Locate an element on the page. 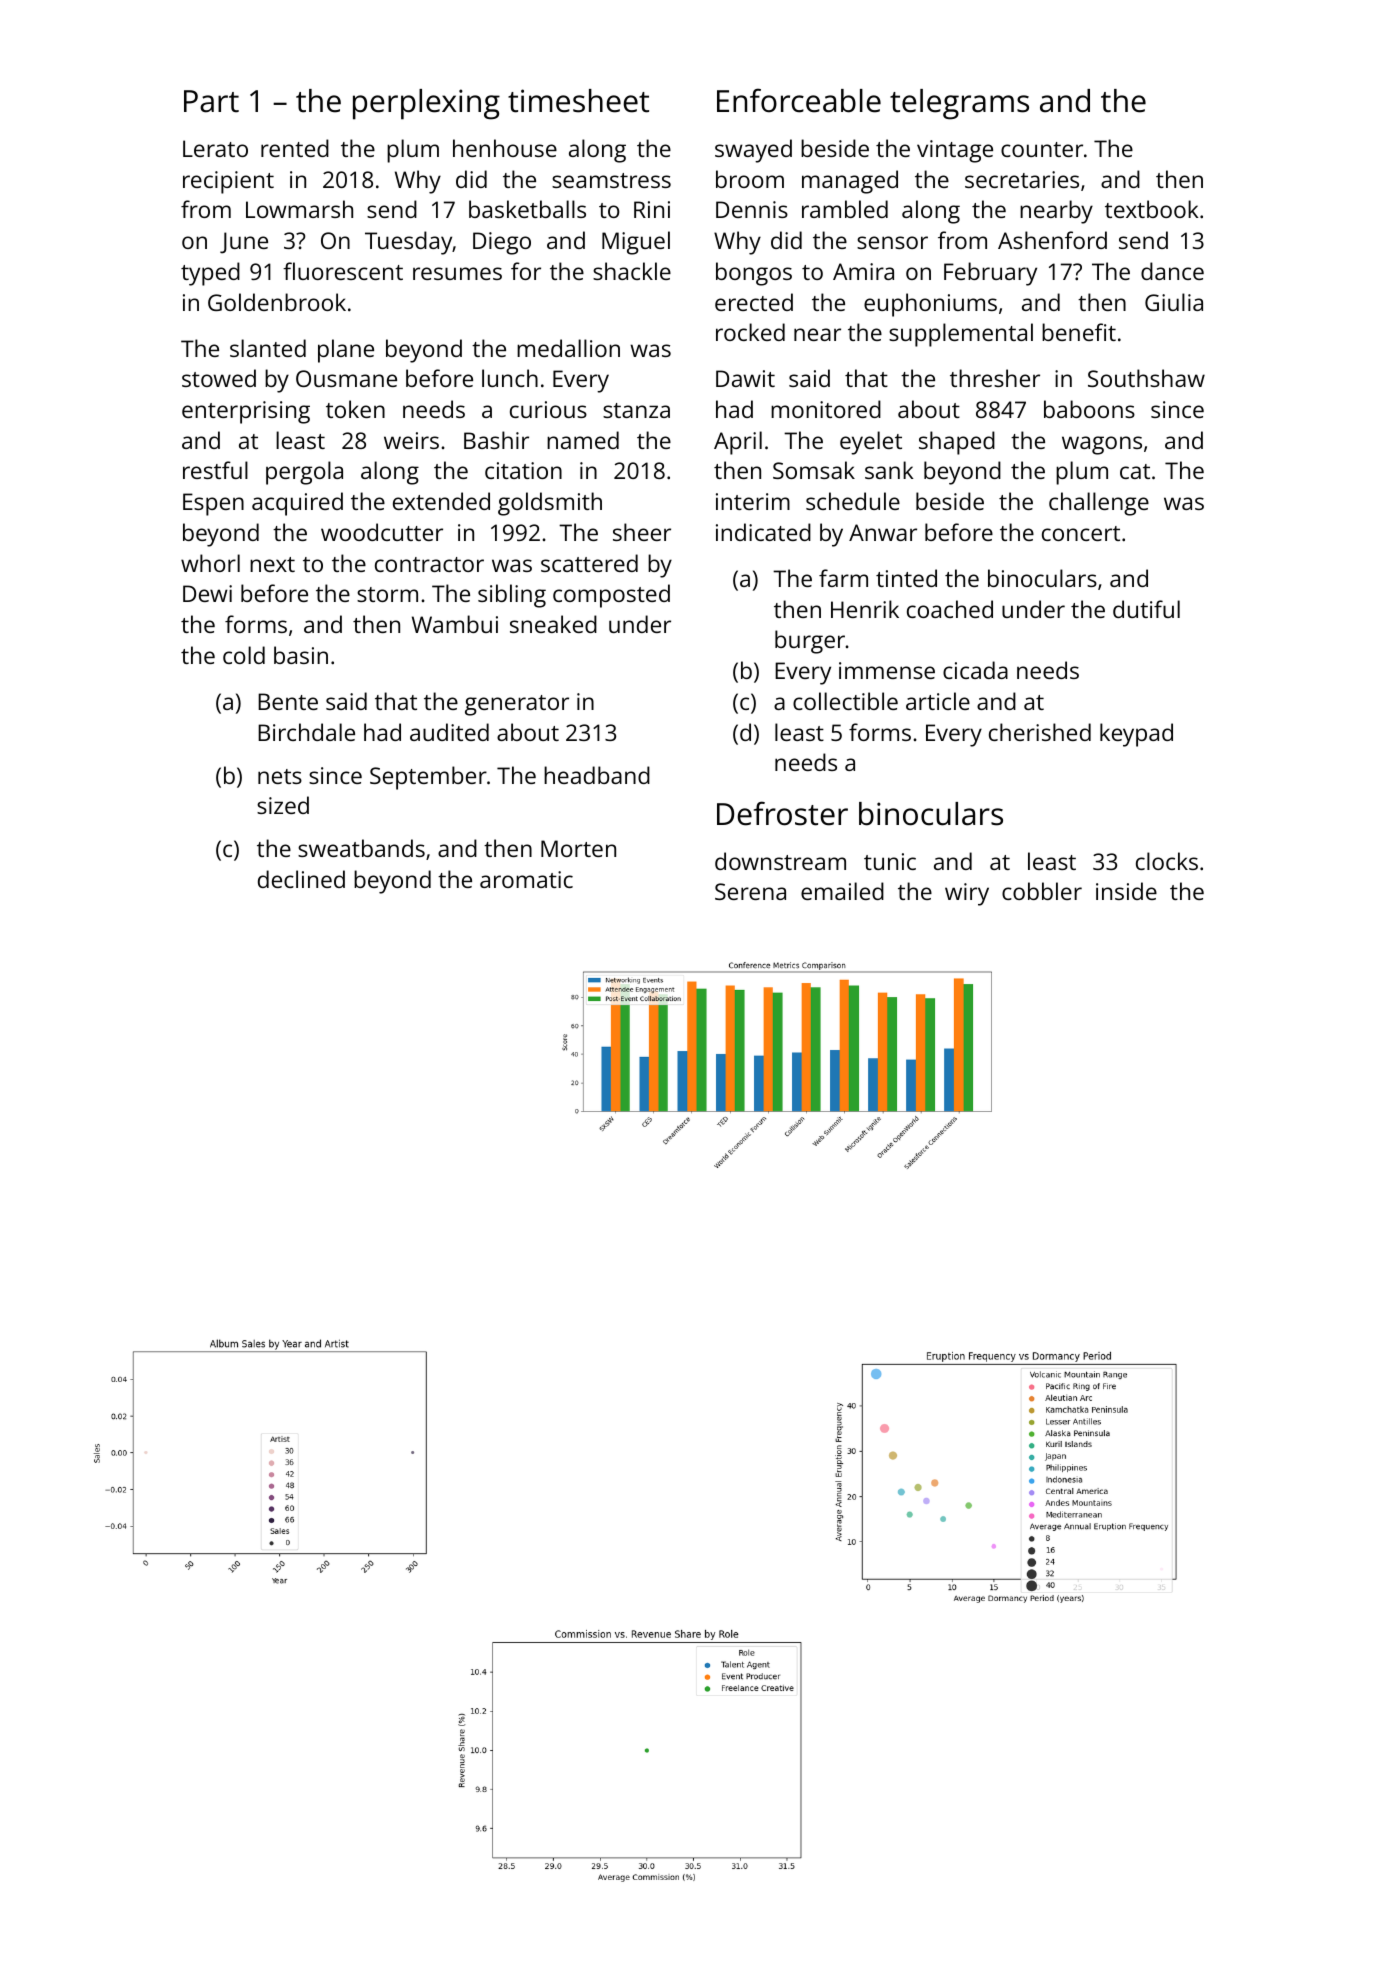  sweatbands is located at coordinates (361, 848).
